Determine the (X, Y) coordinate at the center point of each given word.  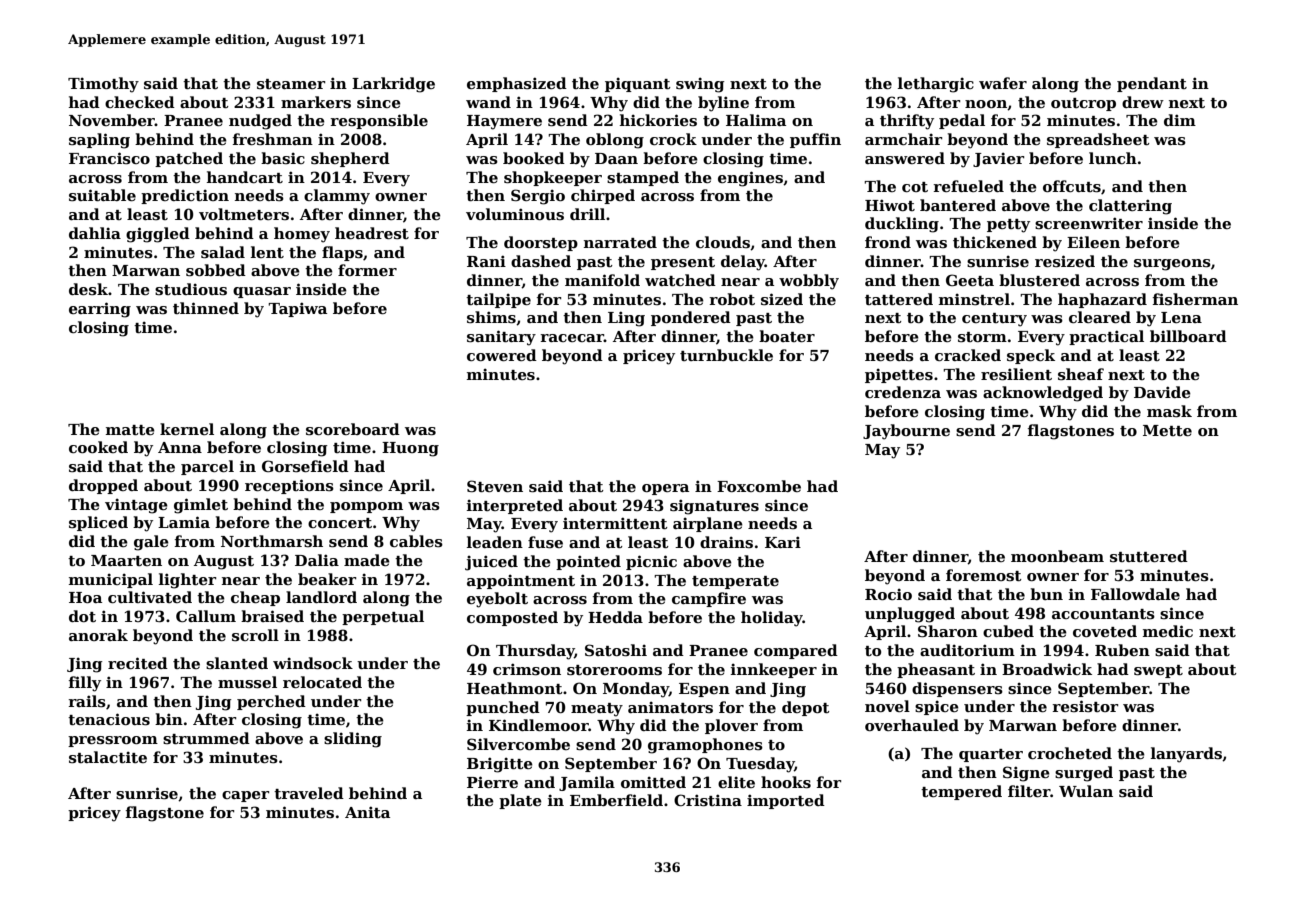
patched (189, 159)
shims (491, 317)
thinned (206, 308)
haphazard (1102, 300)
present (683, 263)
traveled (309, 793)
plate (520, 801)
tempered (961, 792)
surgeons (1172, 265)
